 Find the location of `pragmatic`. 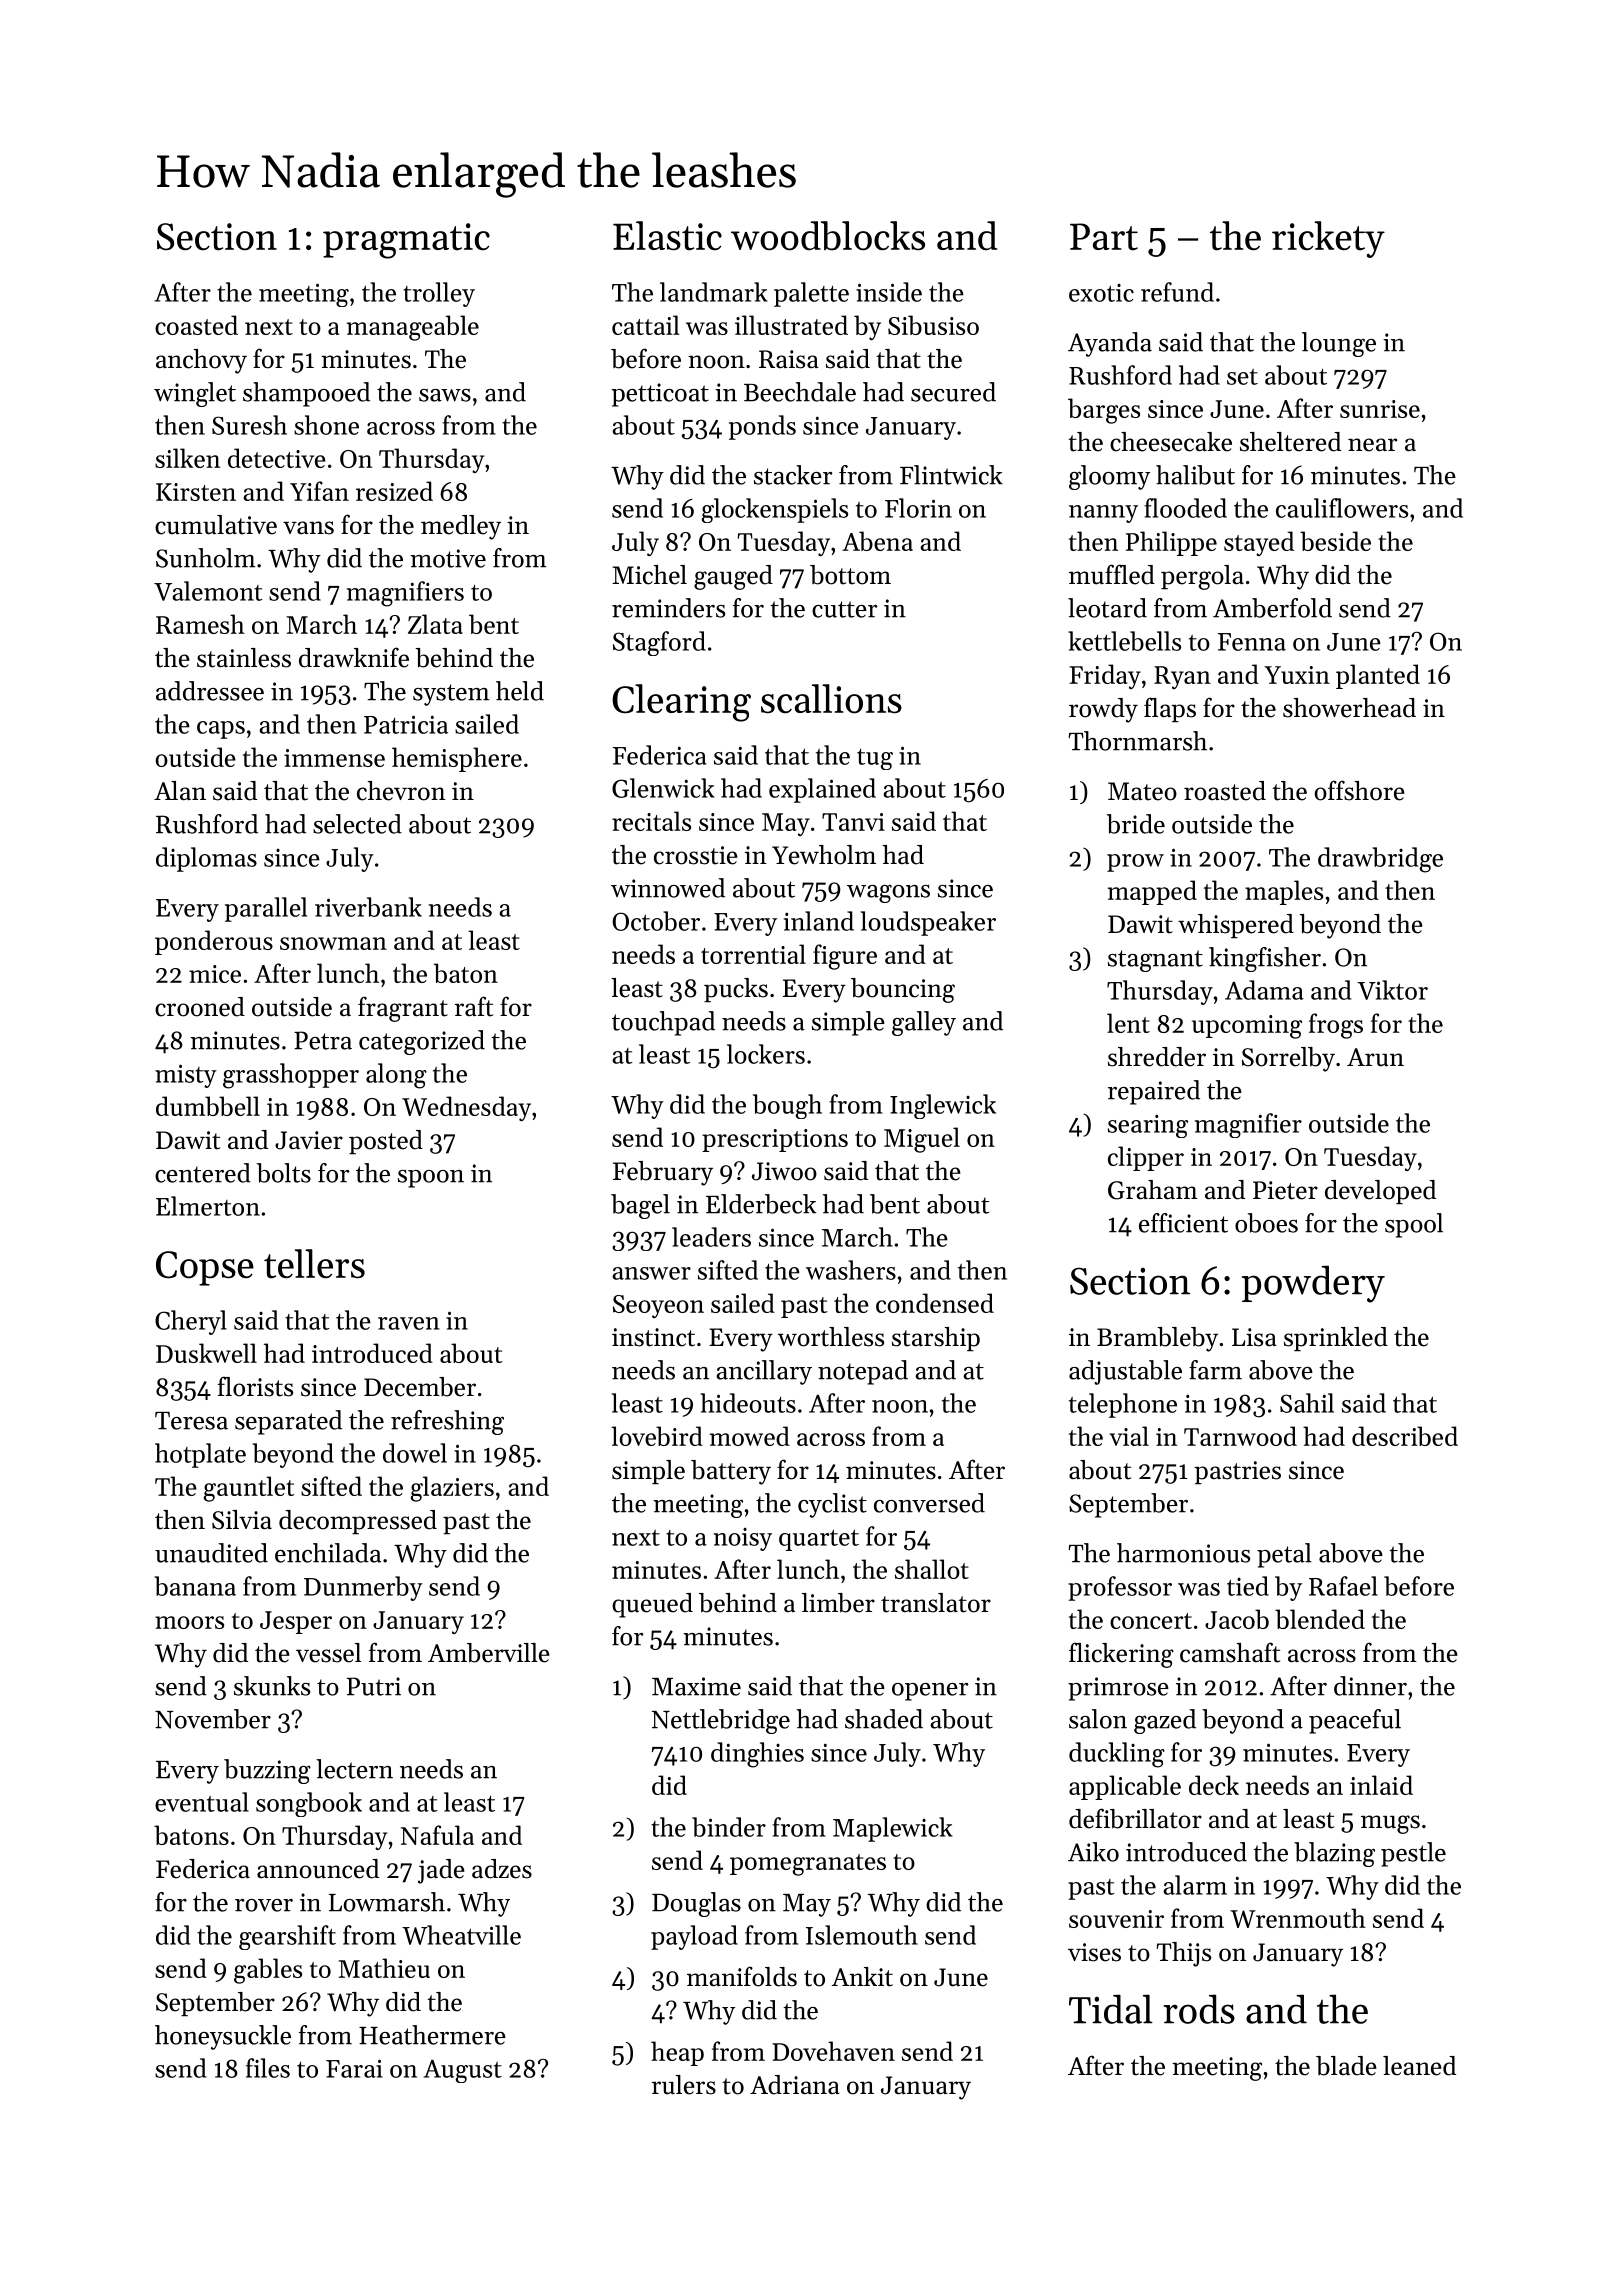

pragmatic is located at coordinates (406, 241).
